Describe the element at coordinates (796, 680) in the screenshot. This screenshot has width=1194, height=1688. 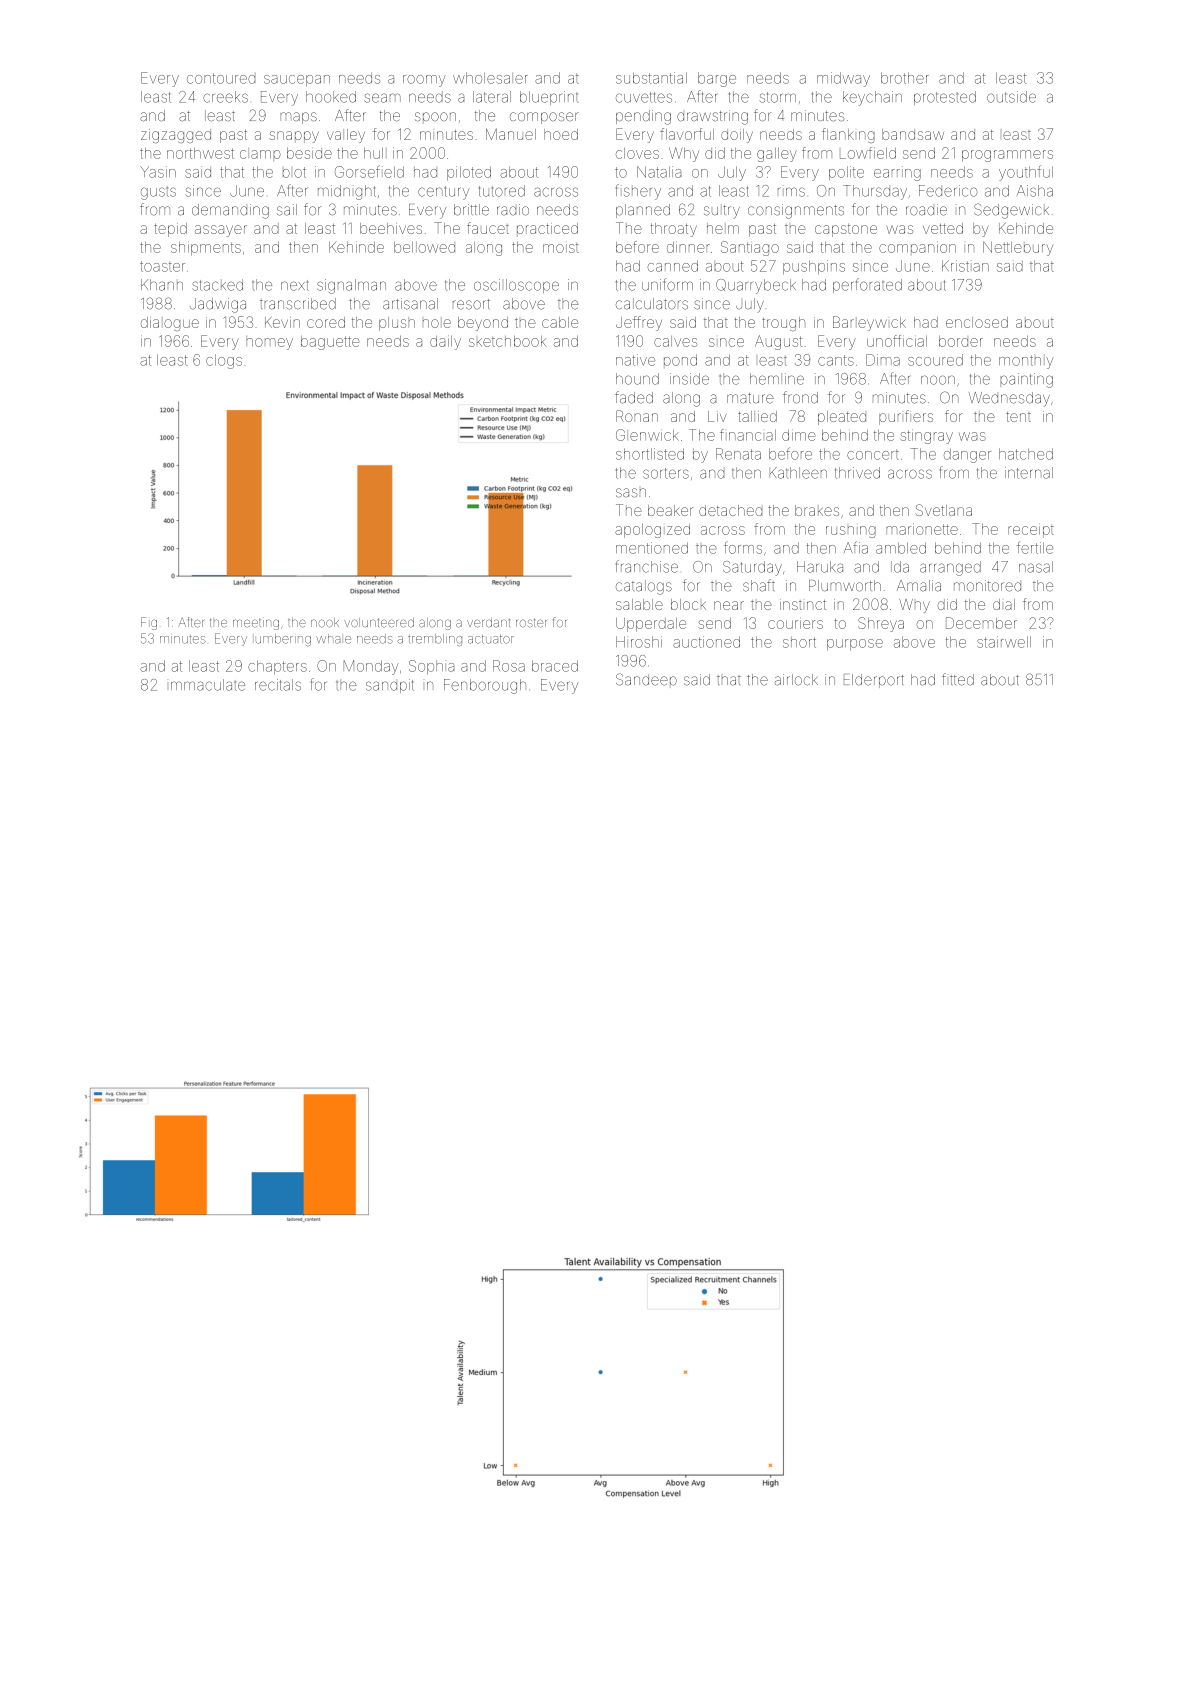
I see `airlock` at that location.
